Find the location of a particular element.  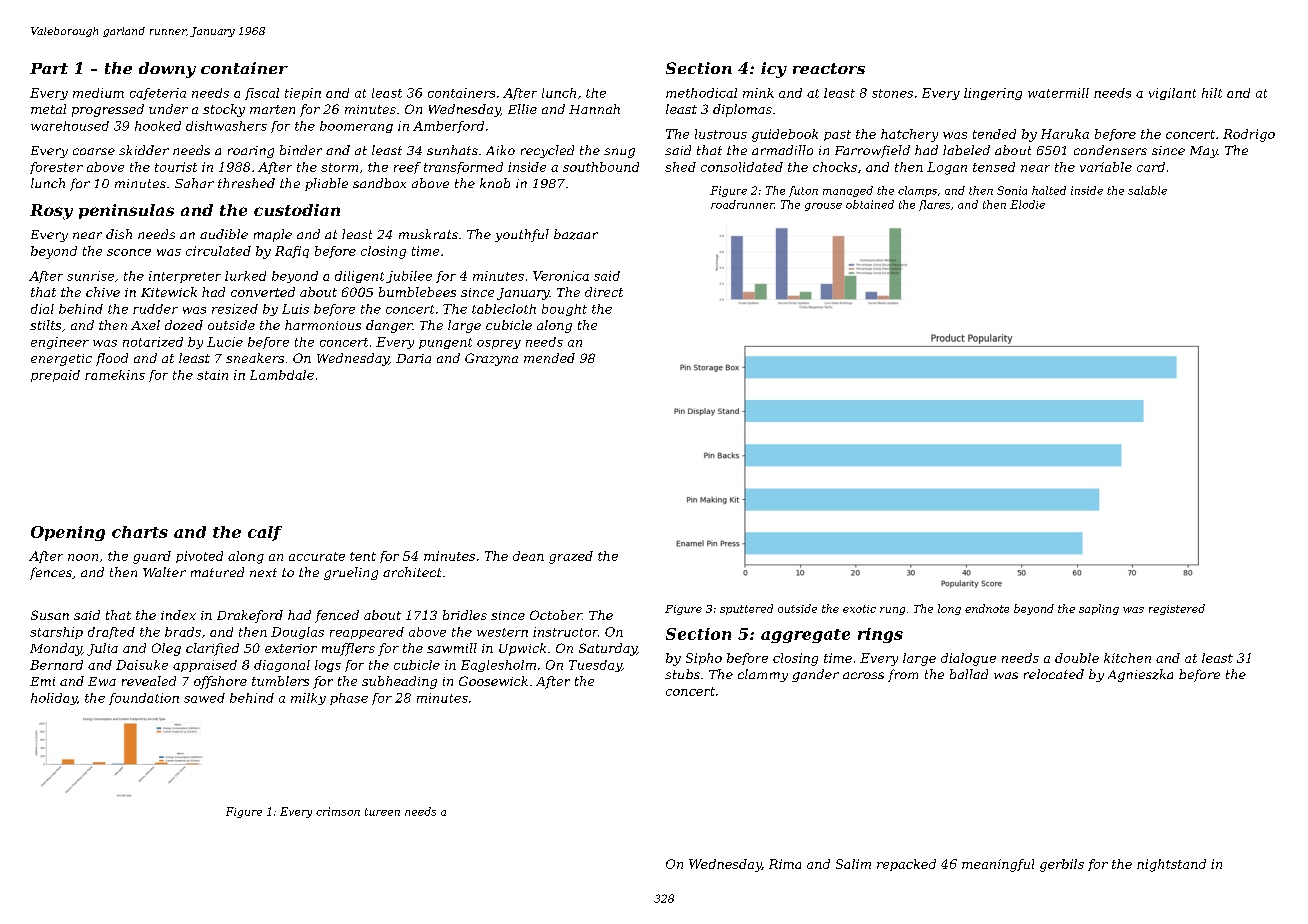

Sahar is located at coordinates (194, 183).
